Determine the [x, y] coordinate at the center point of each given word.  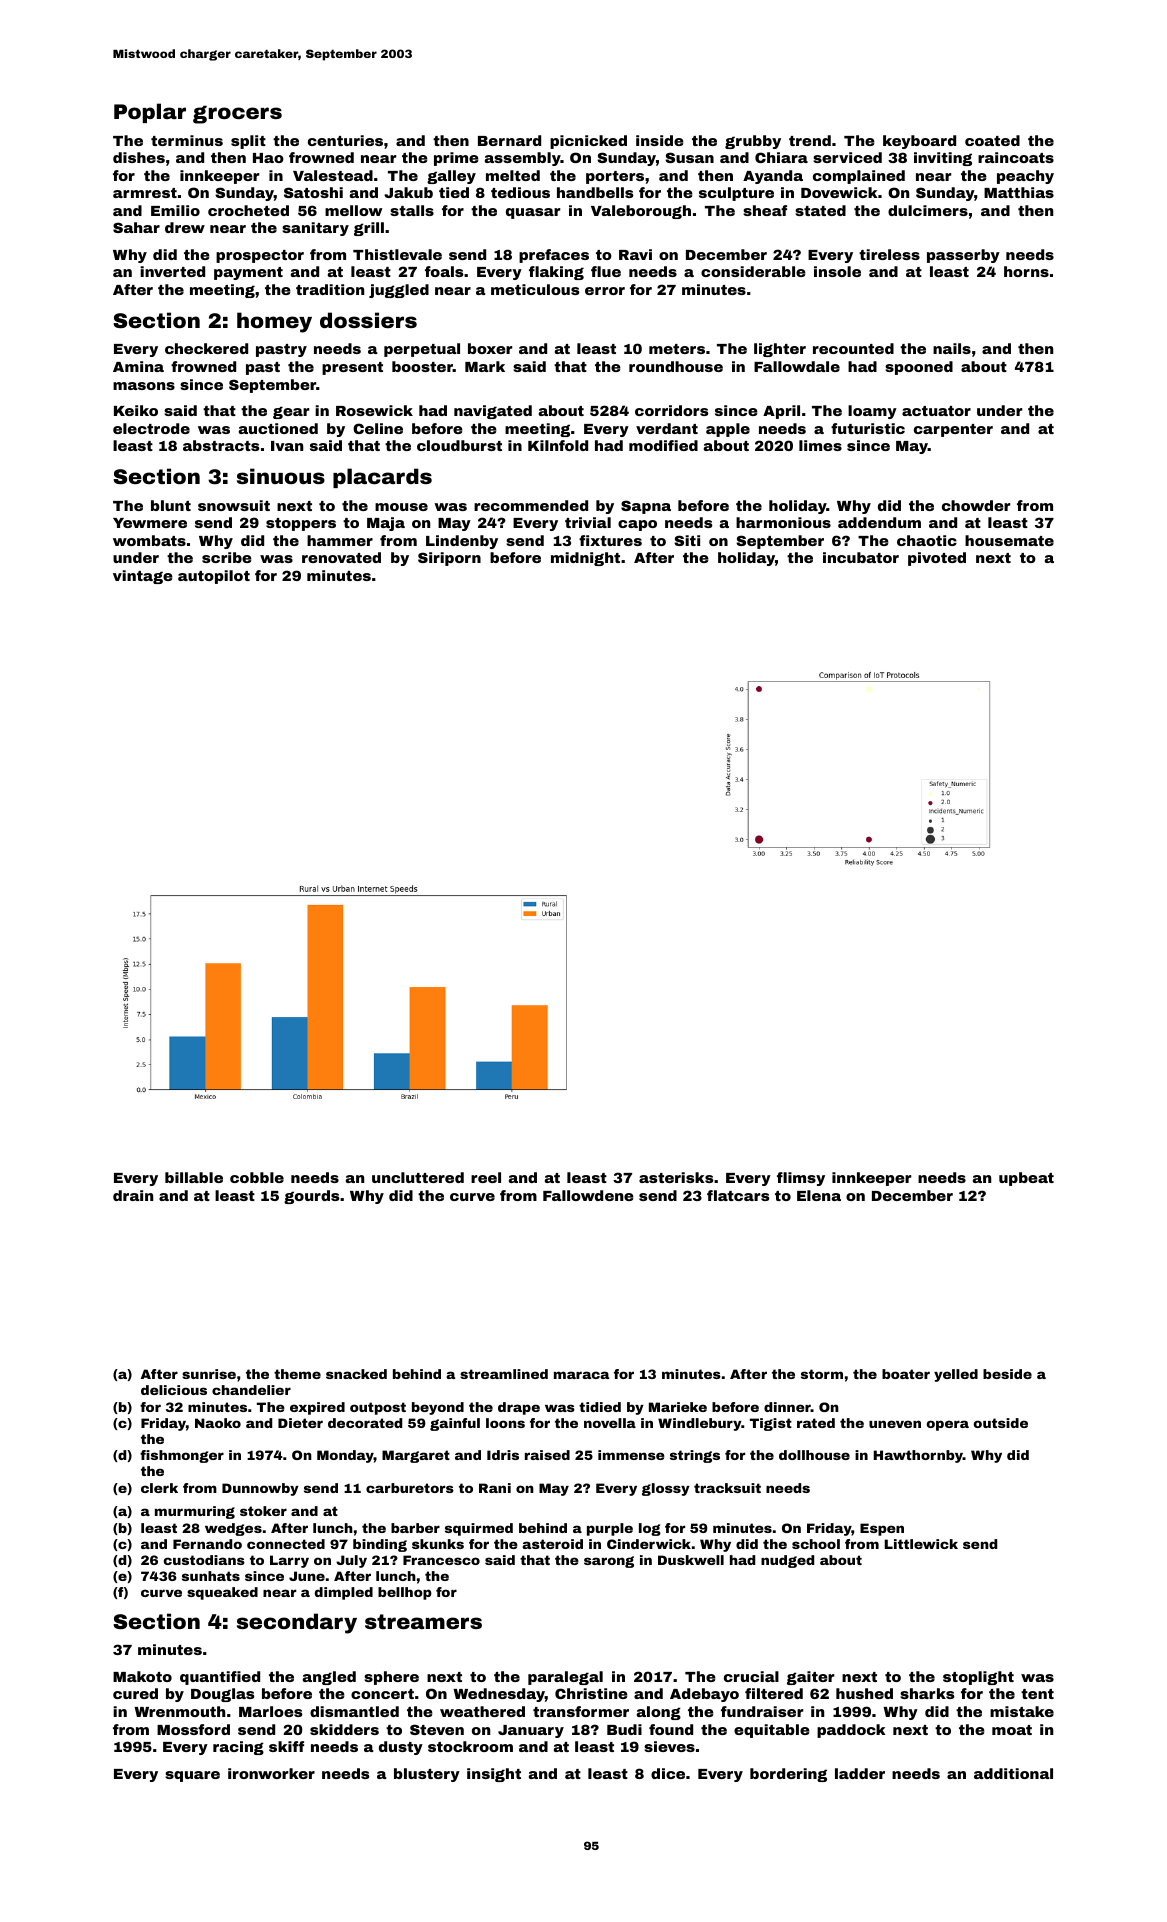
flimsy [801, 1179]
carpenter [953, 430]
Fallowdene [588, 1195]
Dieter [300, 1423]
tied [454, 192]
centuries [345, 140]
